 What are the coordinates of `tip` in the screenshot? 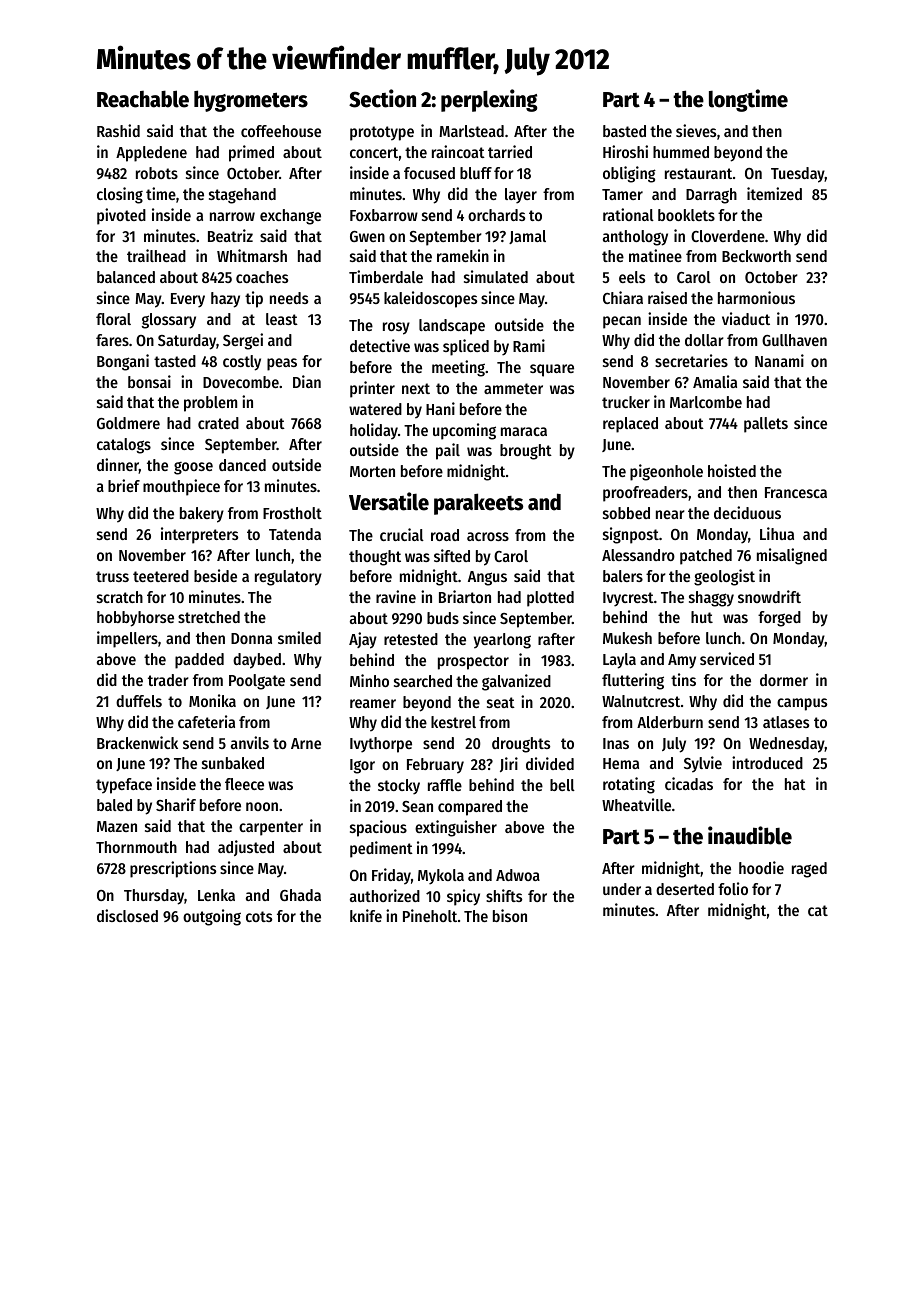 It's located at (254, 299).
